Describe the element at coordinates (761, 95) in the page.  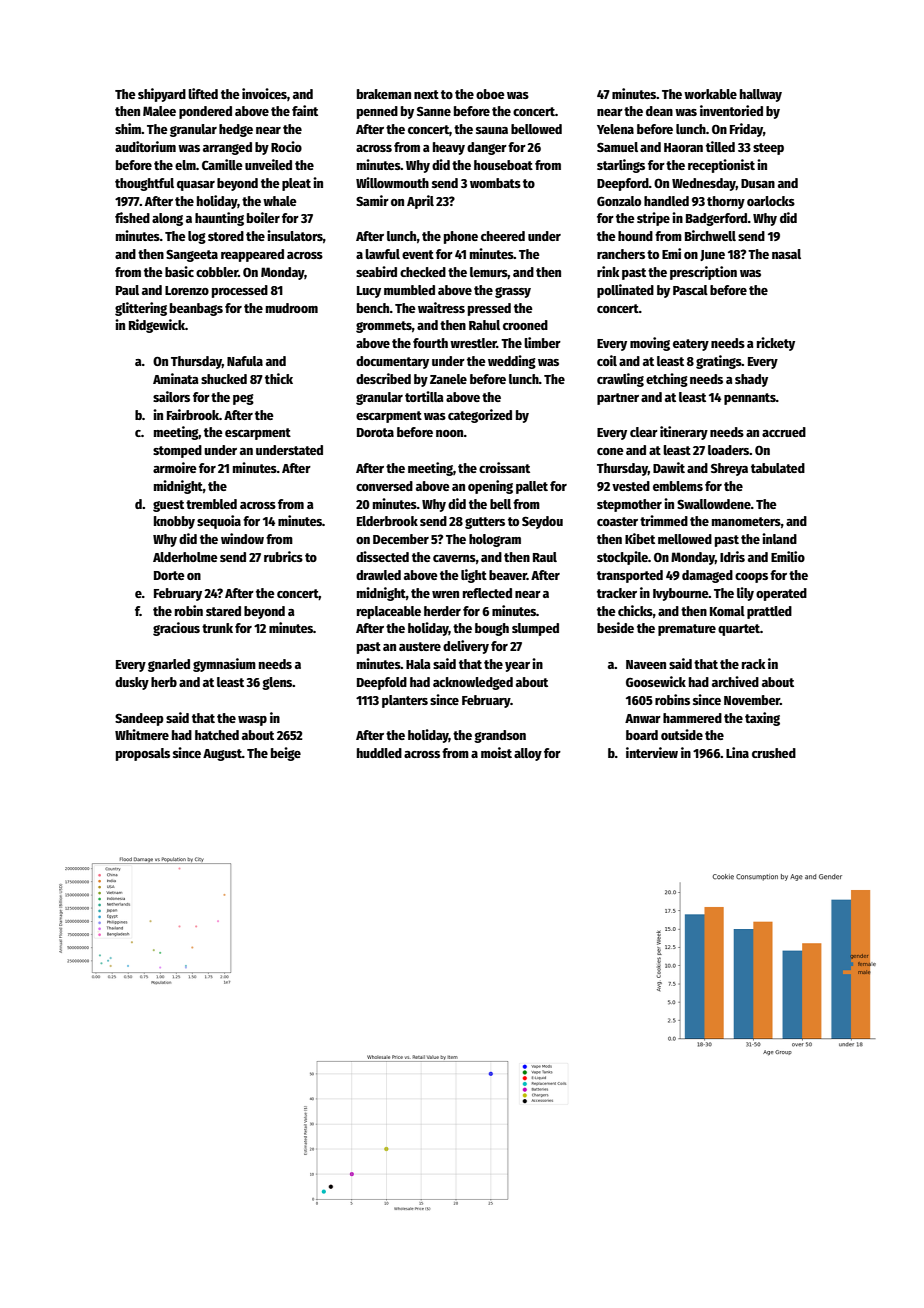
I see `hallway` at that location.
